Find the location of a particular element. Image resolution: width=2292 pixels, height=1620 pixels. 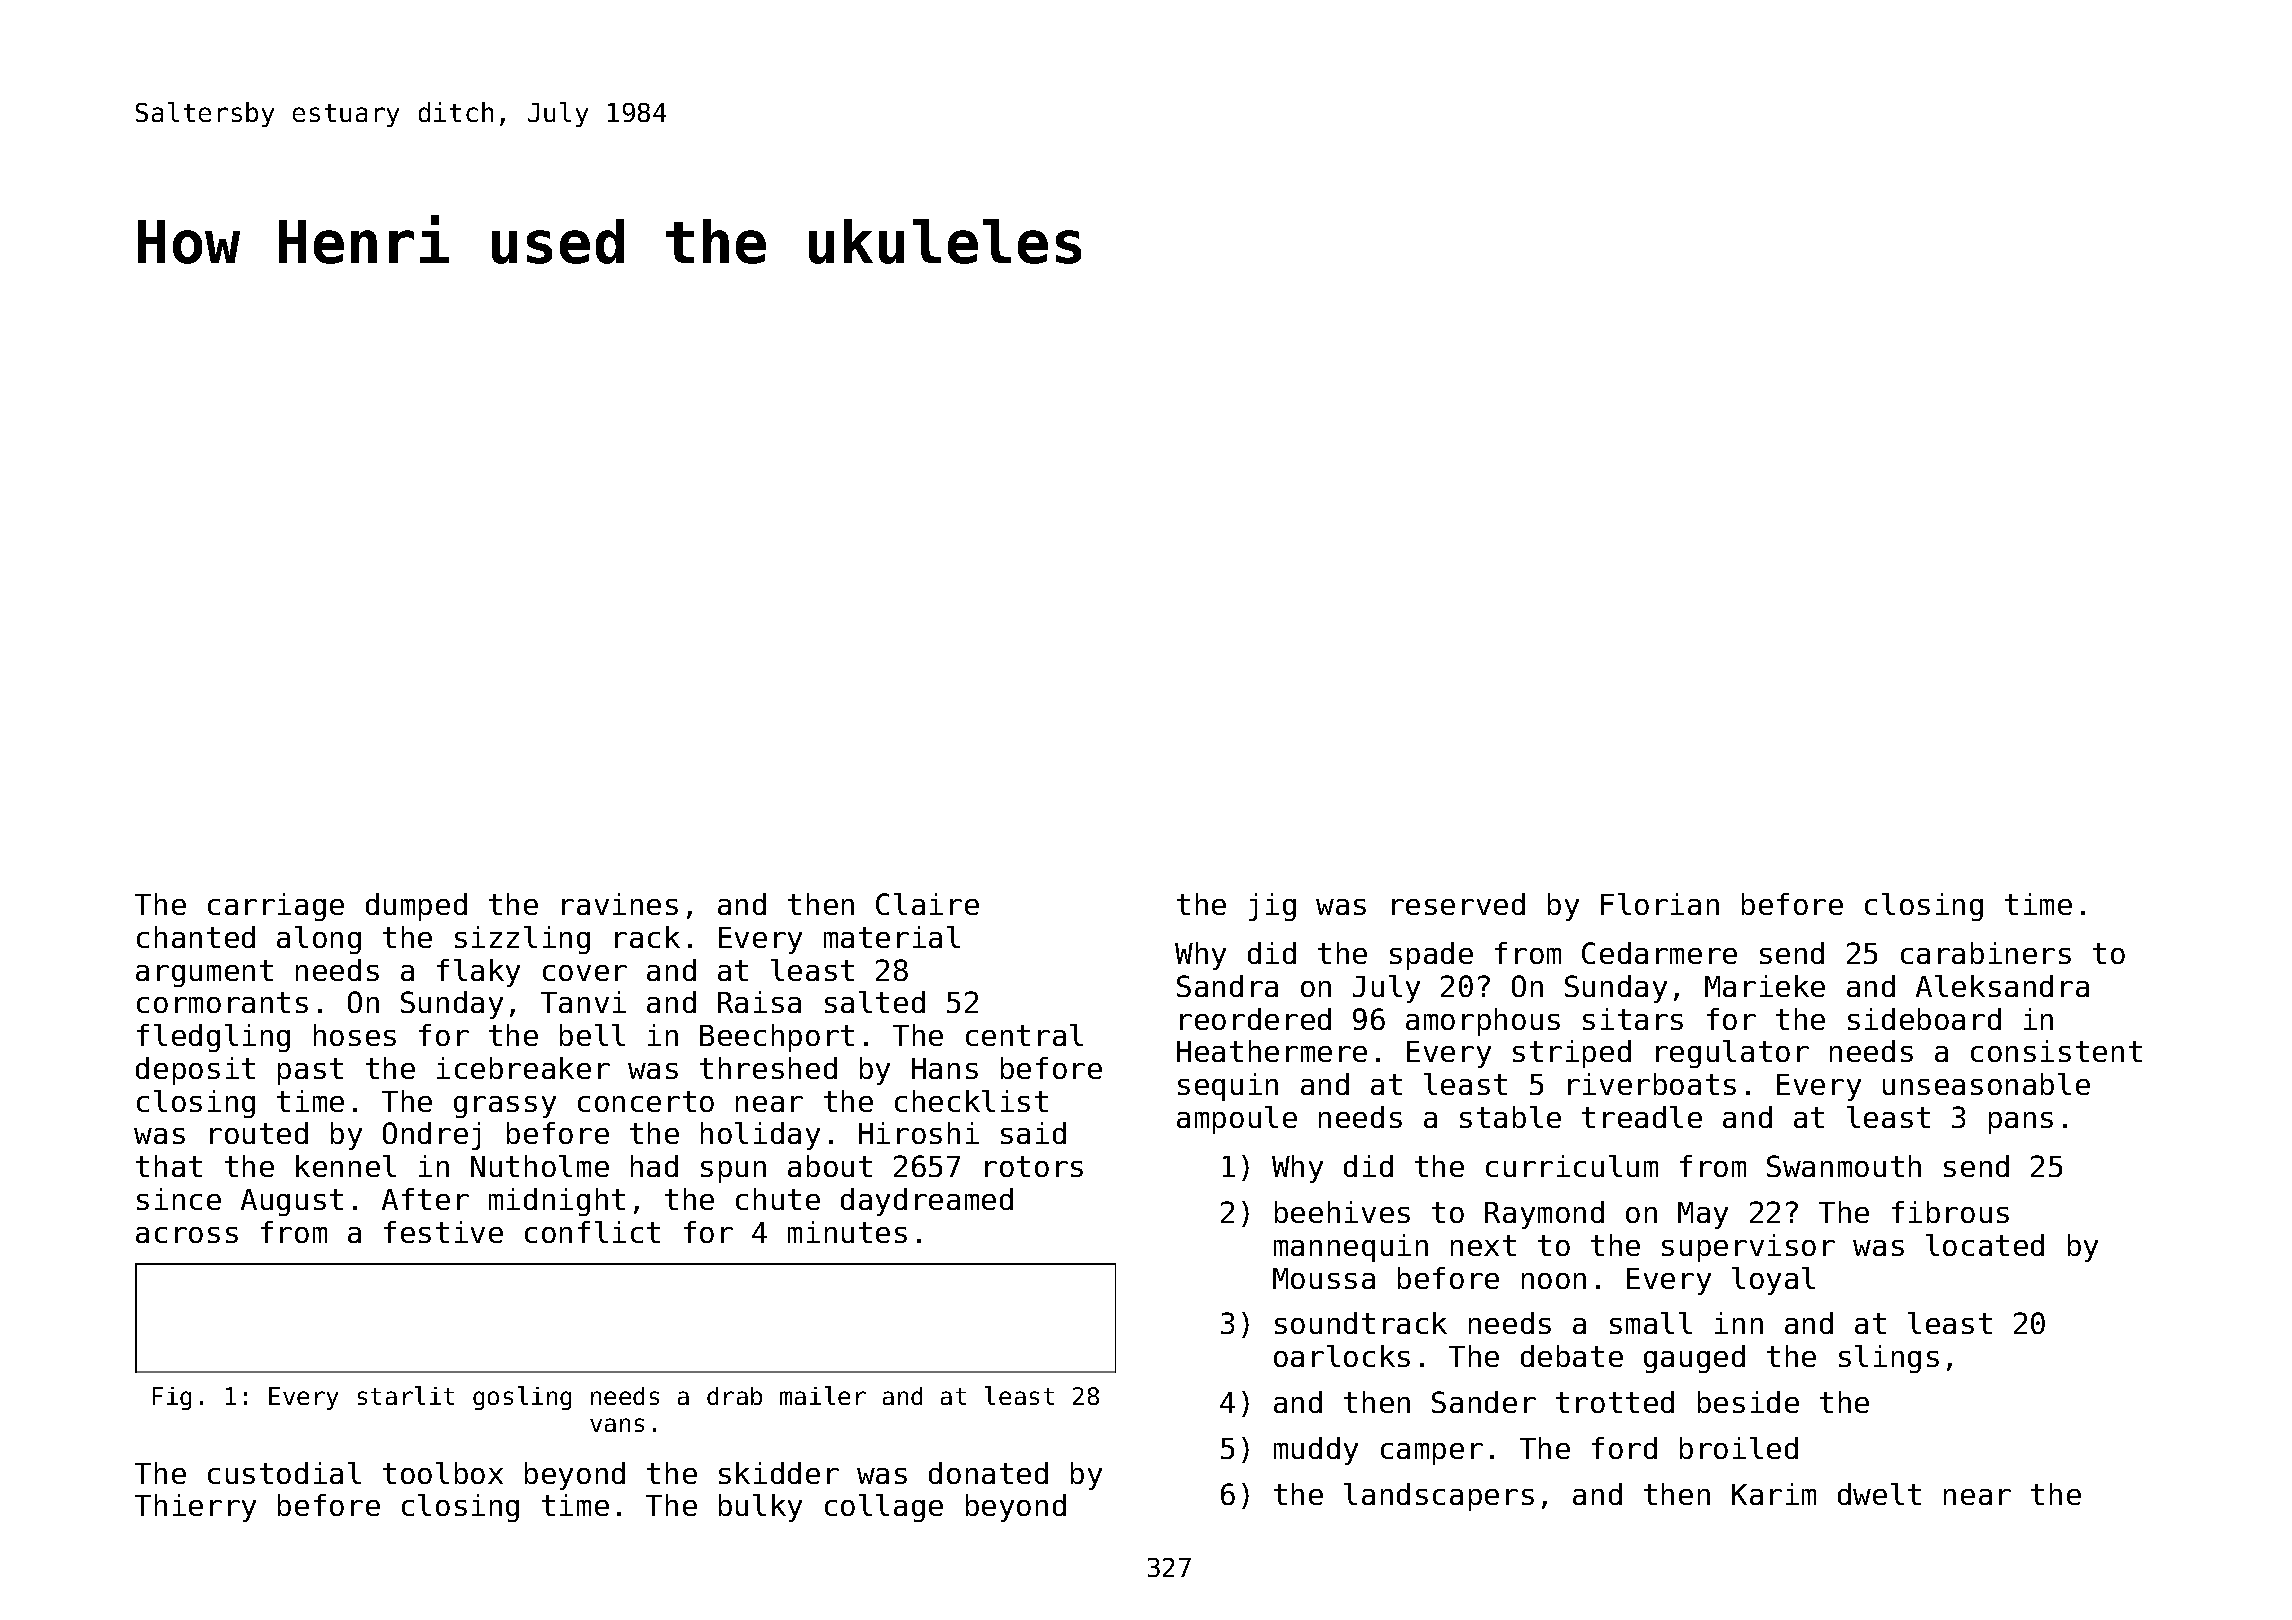

carriage is located at coordinates (276, 907).
